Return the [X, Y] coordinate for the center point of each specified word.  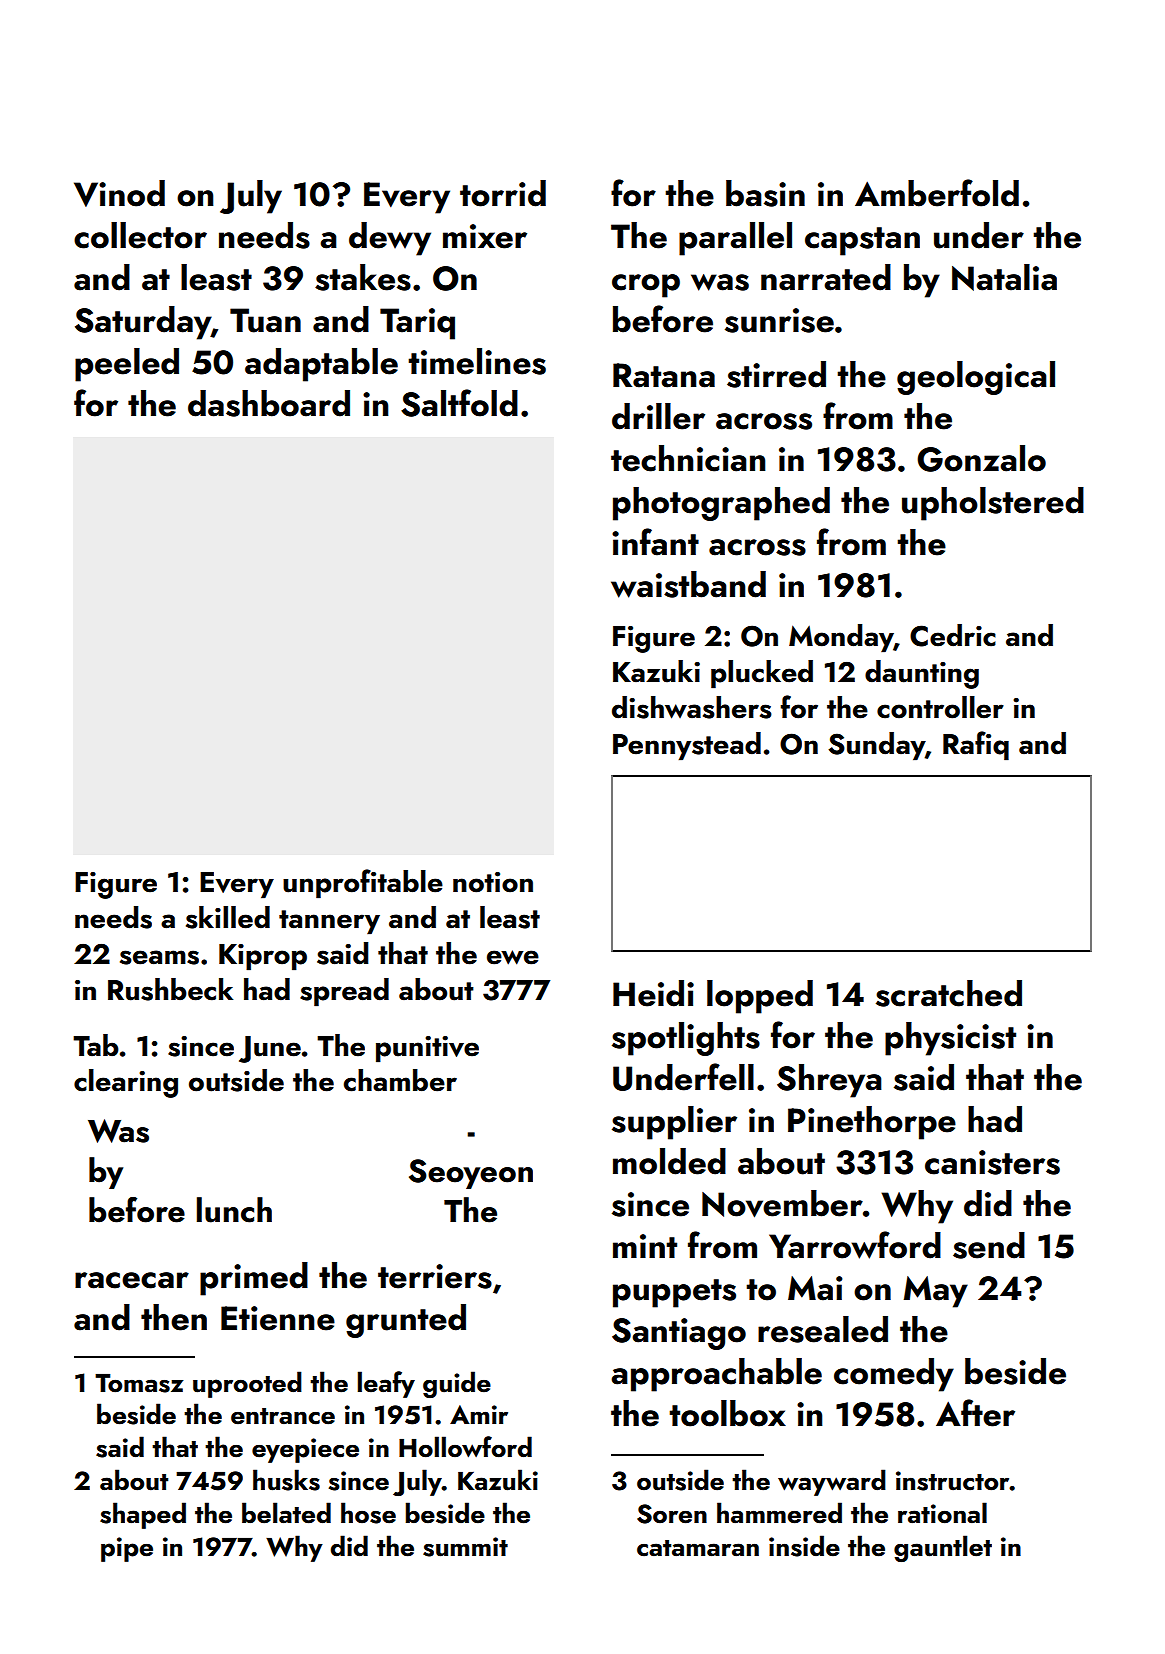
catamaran [698, 1548]
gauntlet [943, 1548]
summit [465, 1547]
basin [765, 193]
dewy [390, 239]
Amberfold [937, 193]
